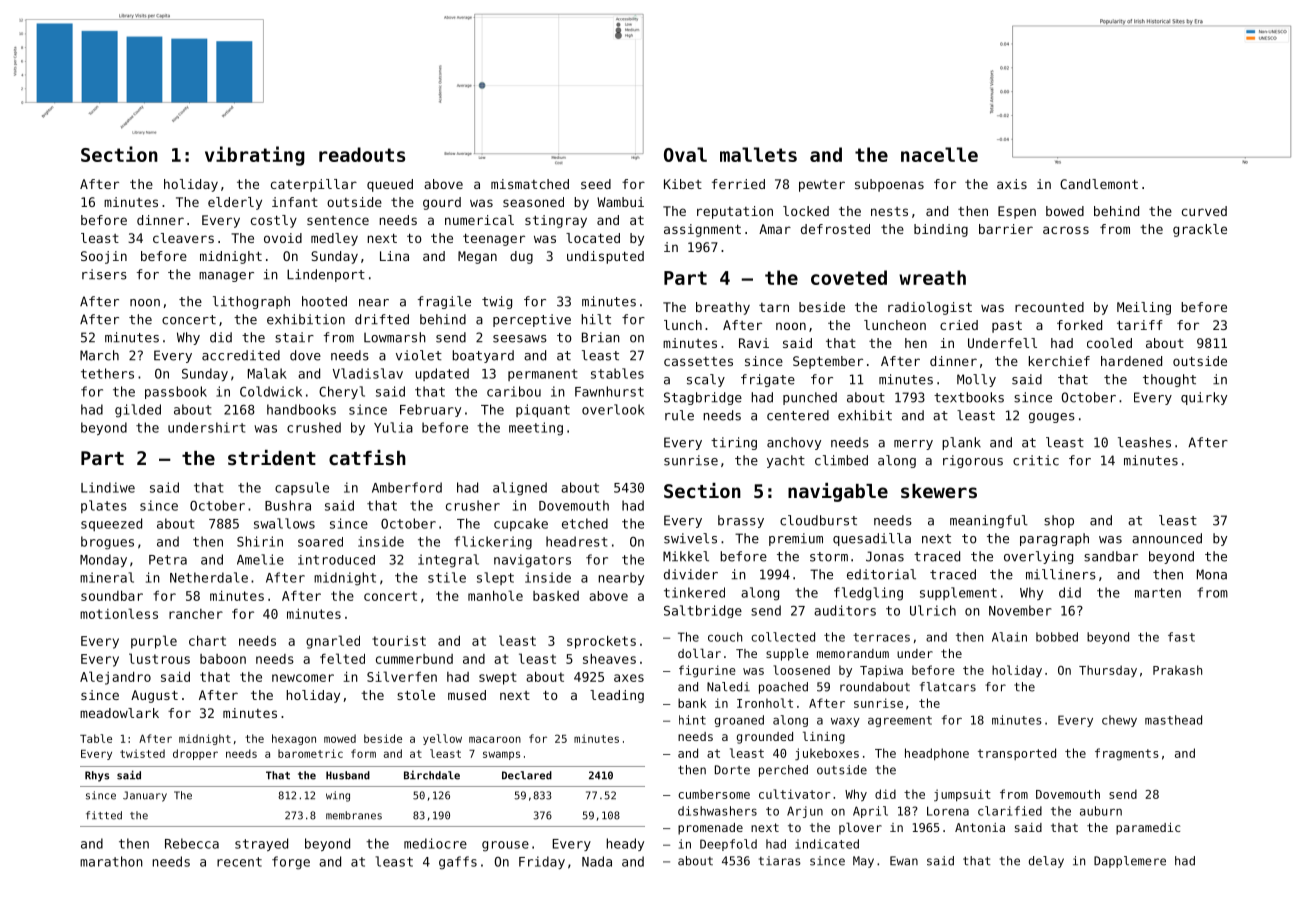 Image resolution: width=1308 pixels, height=924 pixels. I want to click on tethers, so click(107, 373).
